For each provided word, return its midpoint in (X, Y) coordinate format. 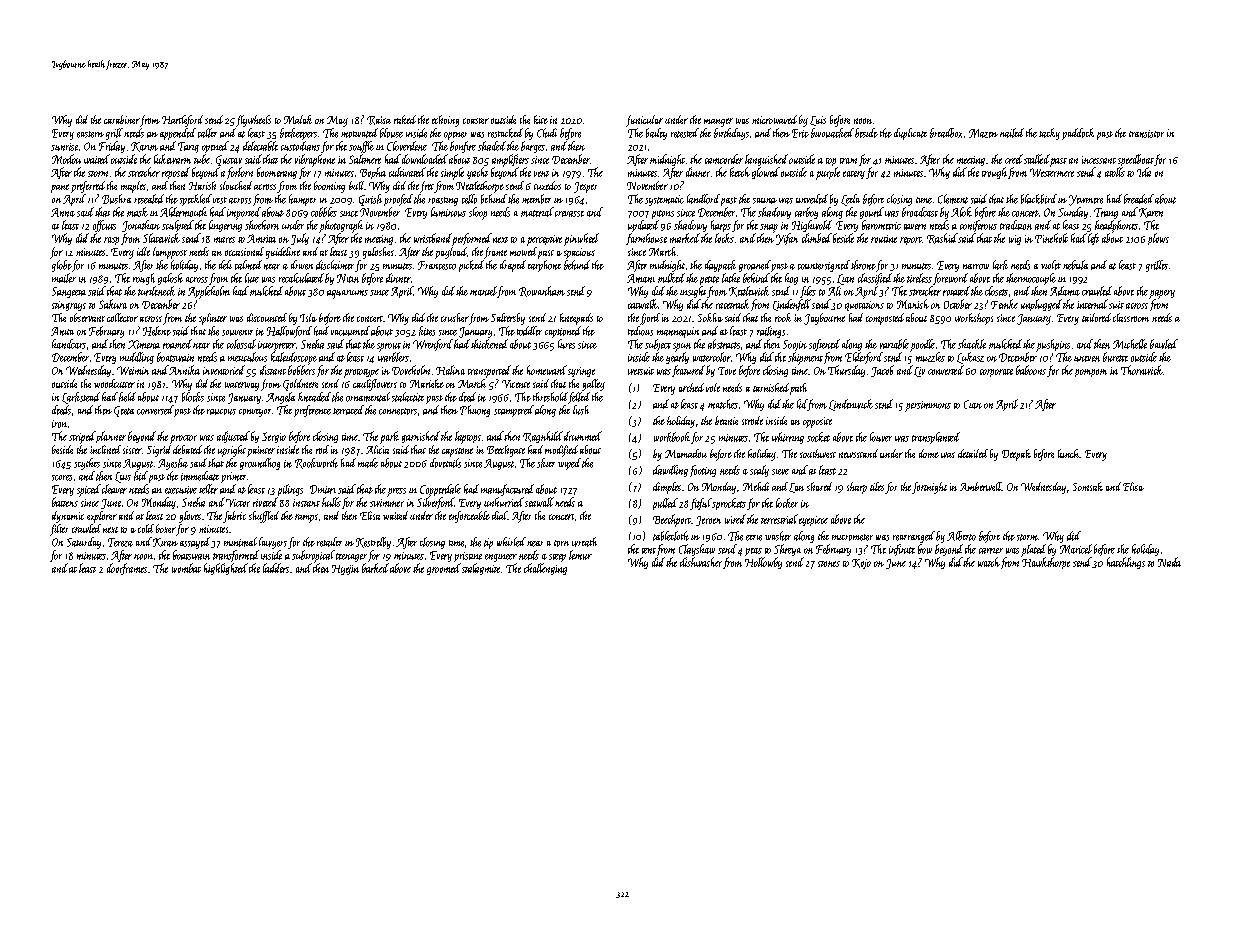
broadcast (920, 212)
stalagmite (481, 569)
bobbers (301, 370)
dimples (667, 488)
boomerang (277, 173)
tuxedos (547, 185)
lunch (1069, 453)
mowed (523, 251)
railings (771, 332)
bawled (1164, 344)
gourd (872, 213)
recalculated (301, 278)
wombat (186, 568)
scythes (87, 464)
